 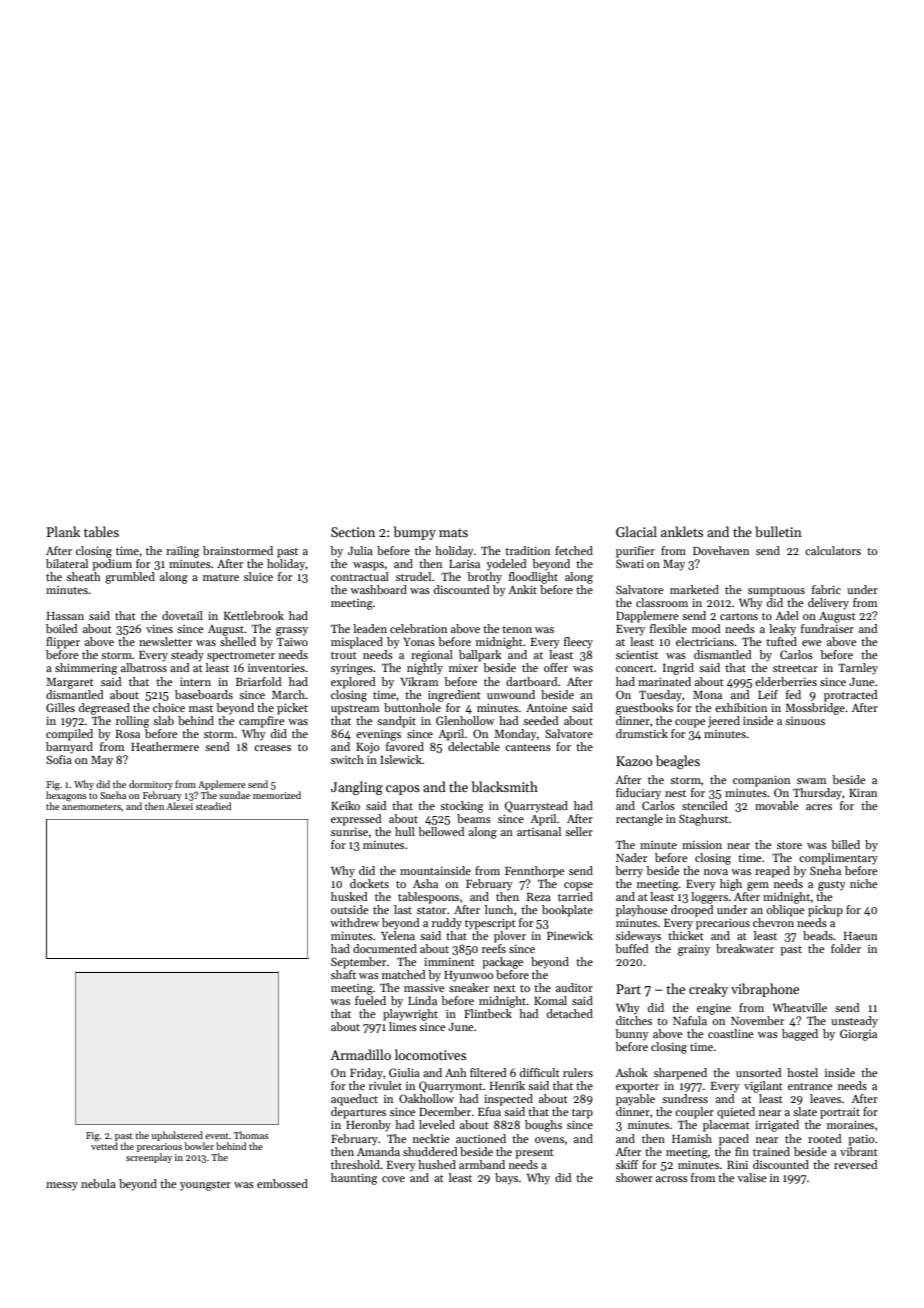 What do you see at coordinates (702, 844) in the screenshot?
I see `mission` at bounding box center [702, 844].
